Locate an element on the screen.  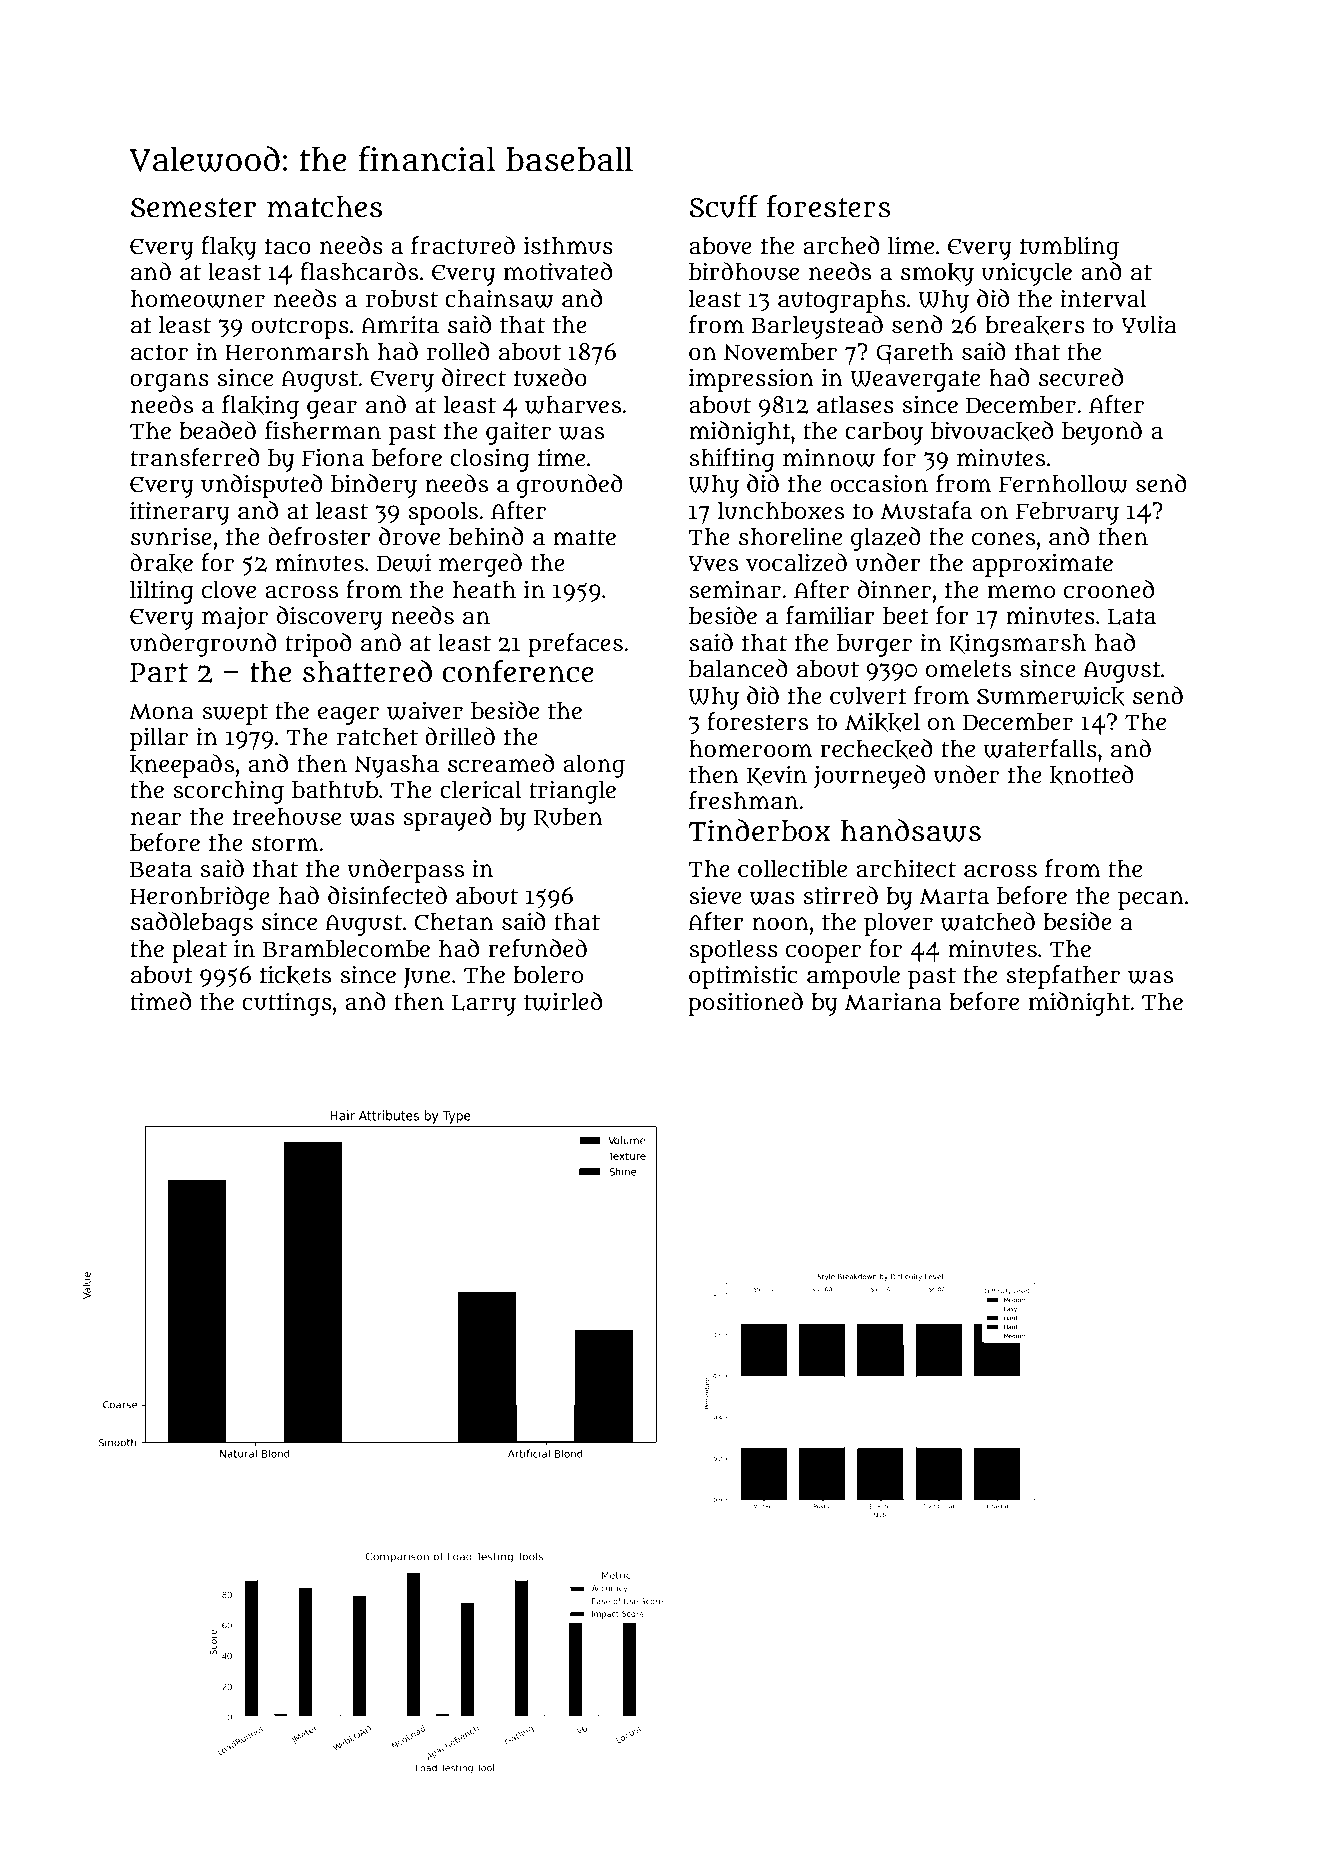
impression is located at coordinates (751, 380).
